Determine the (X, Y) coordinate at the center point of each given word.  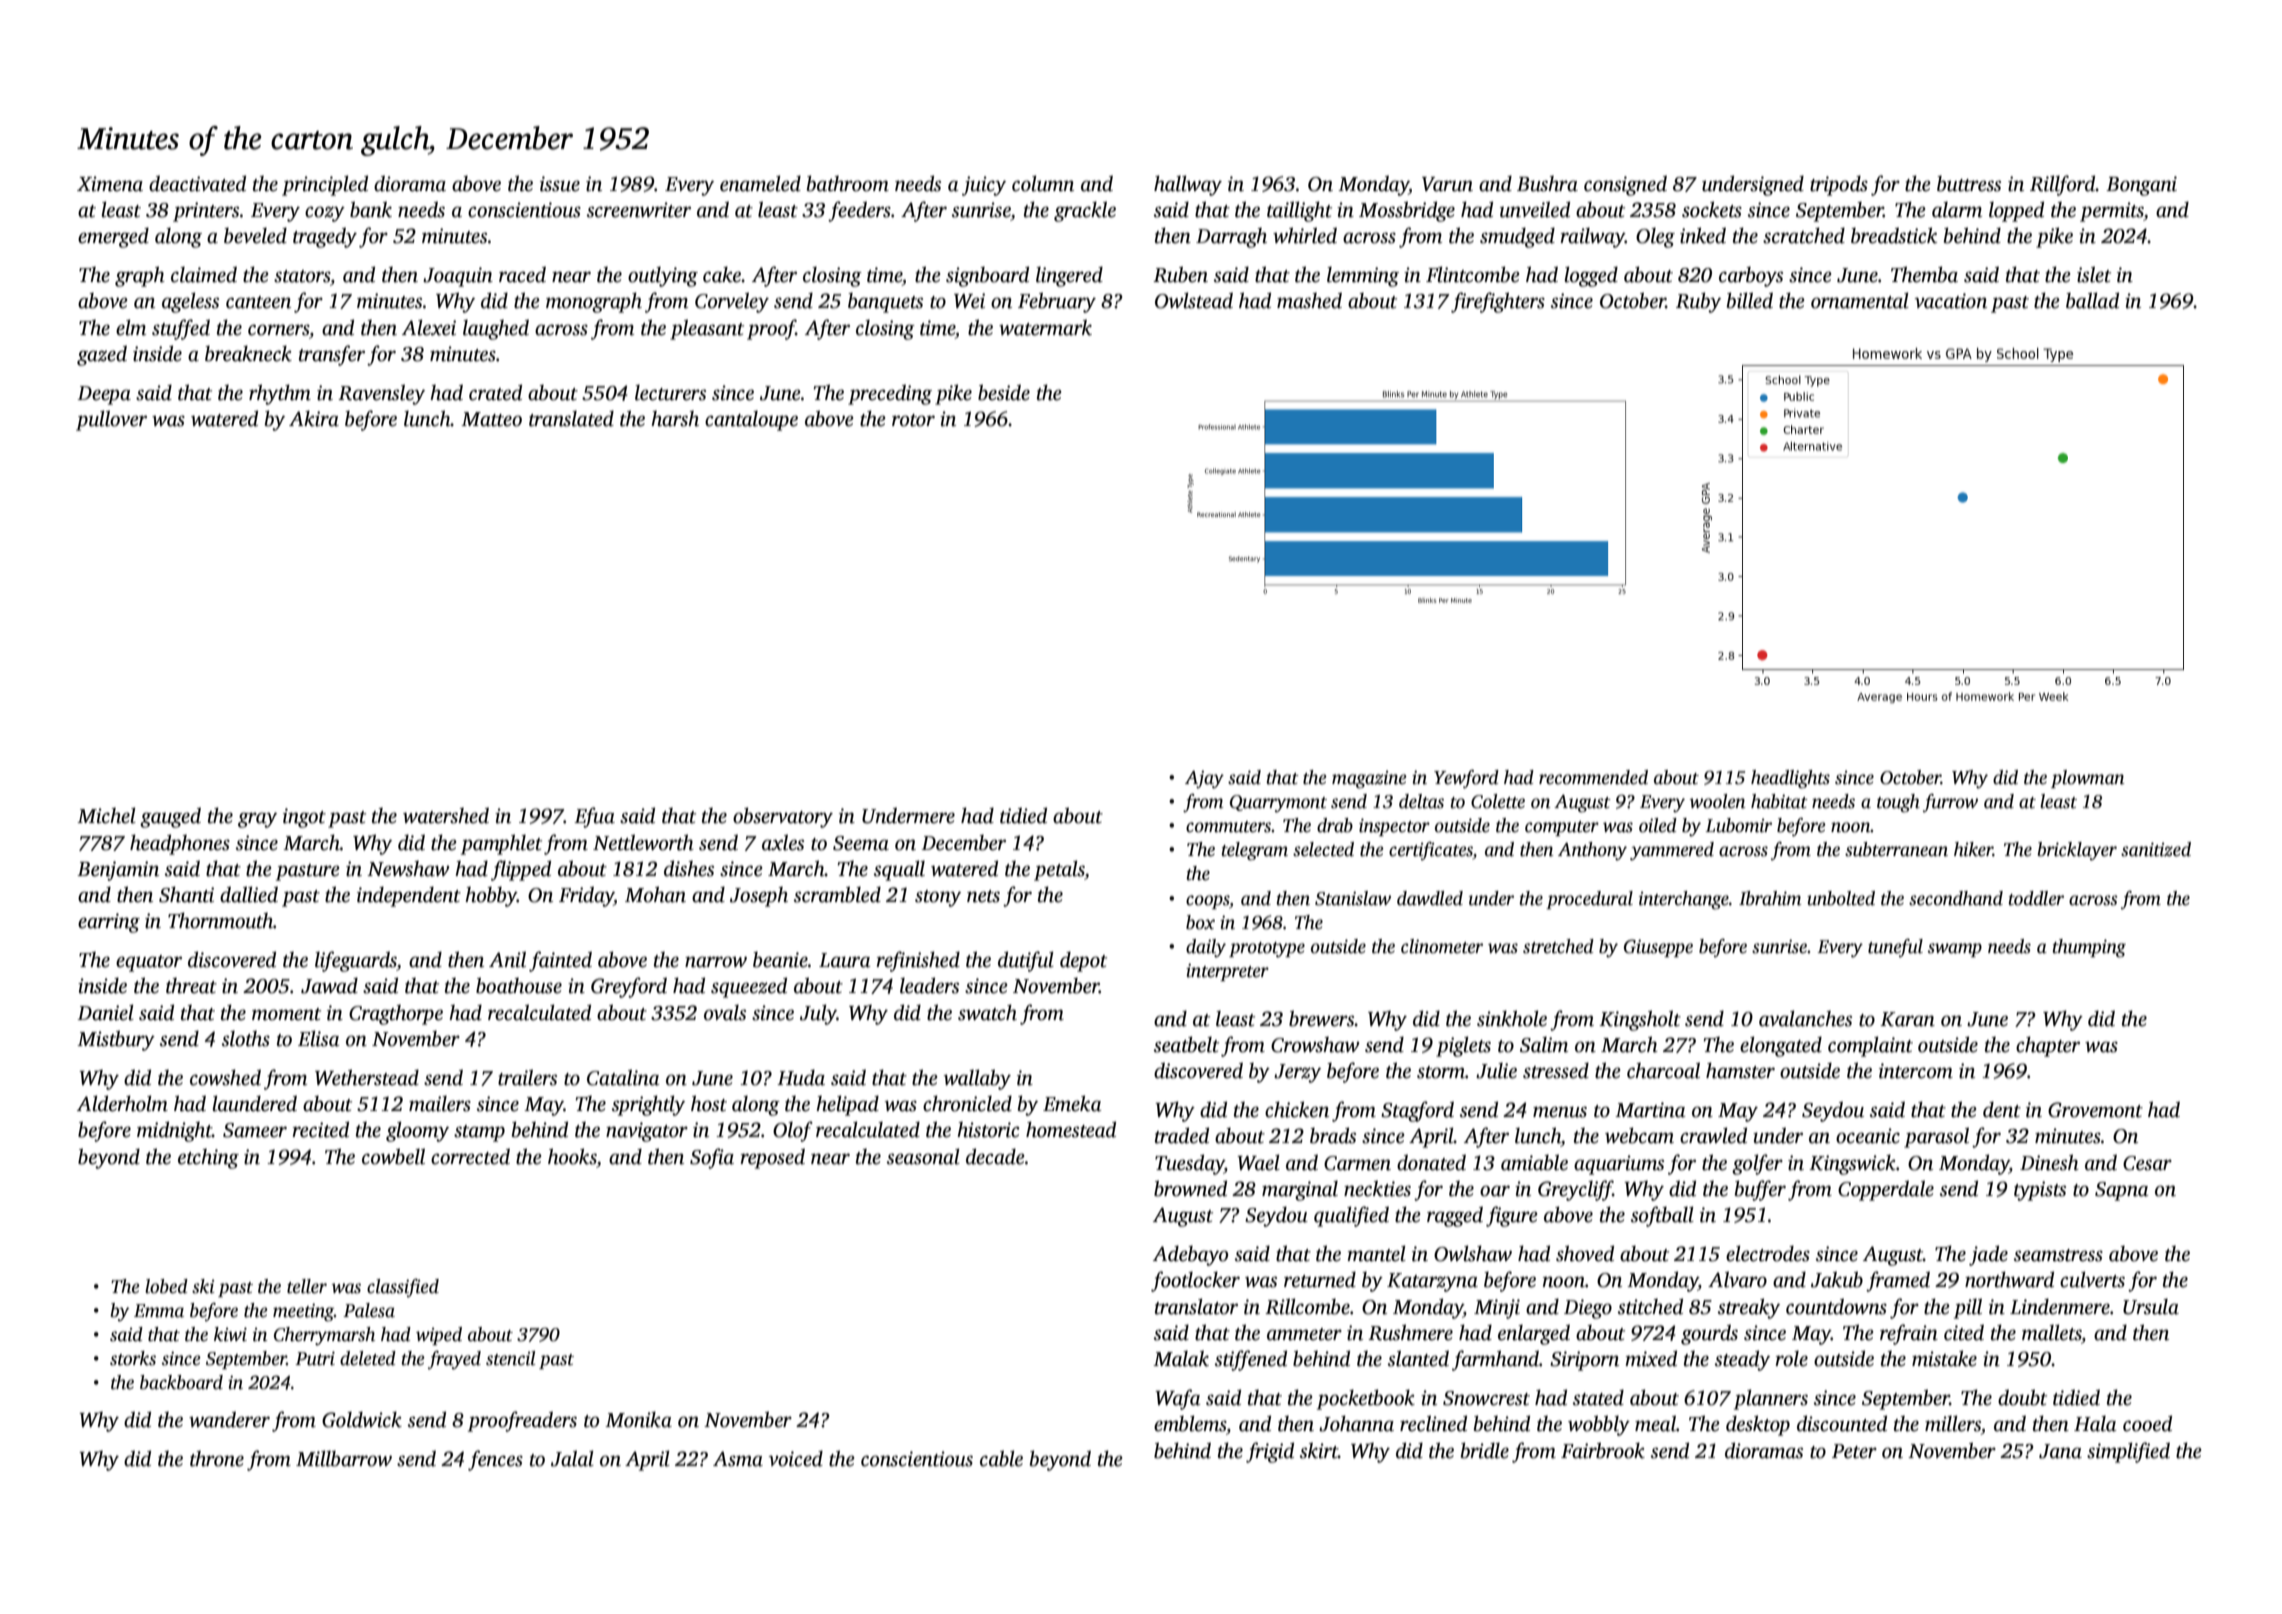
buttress (1969, 184)
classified (403, 1288)
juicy (984, 186)
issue (560, 184)
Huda (801, 1077)
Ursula (2151, 1307)
